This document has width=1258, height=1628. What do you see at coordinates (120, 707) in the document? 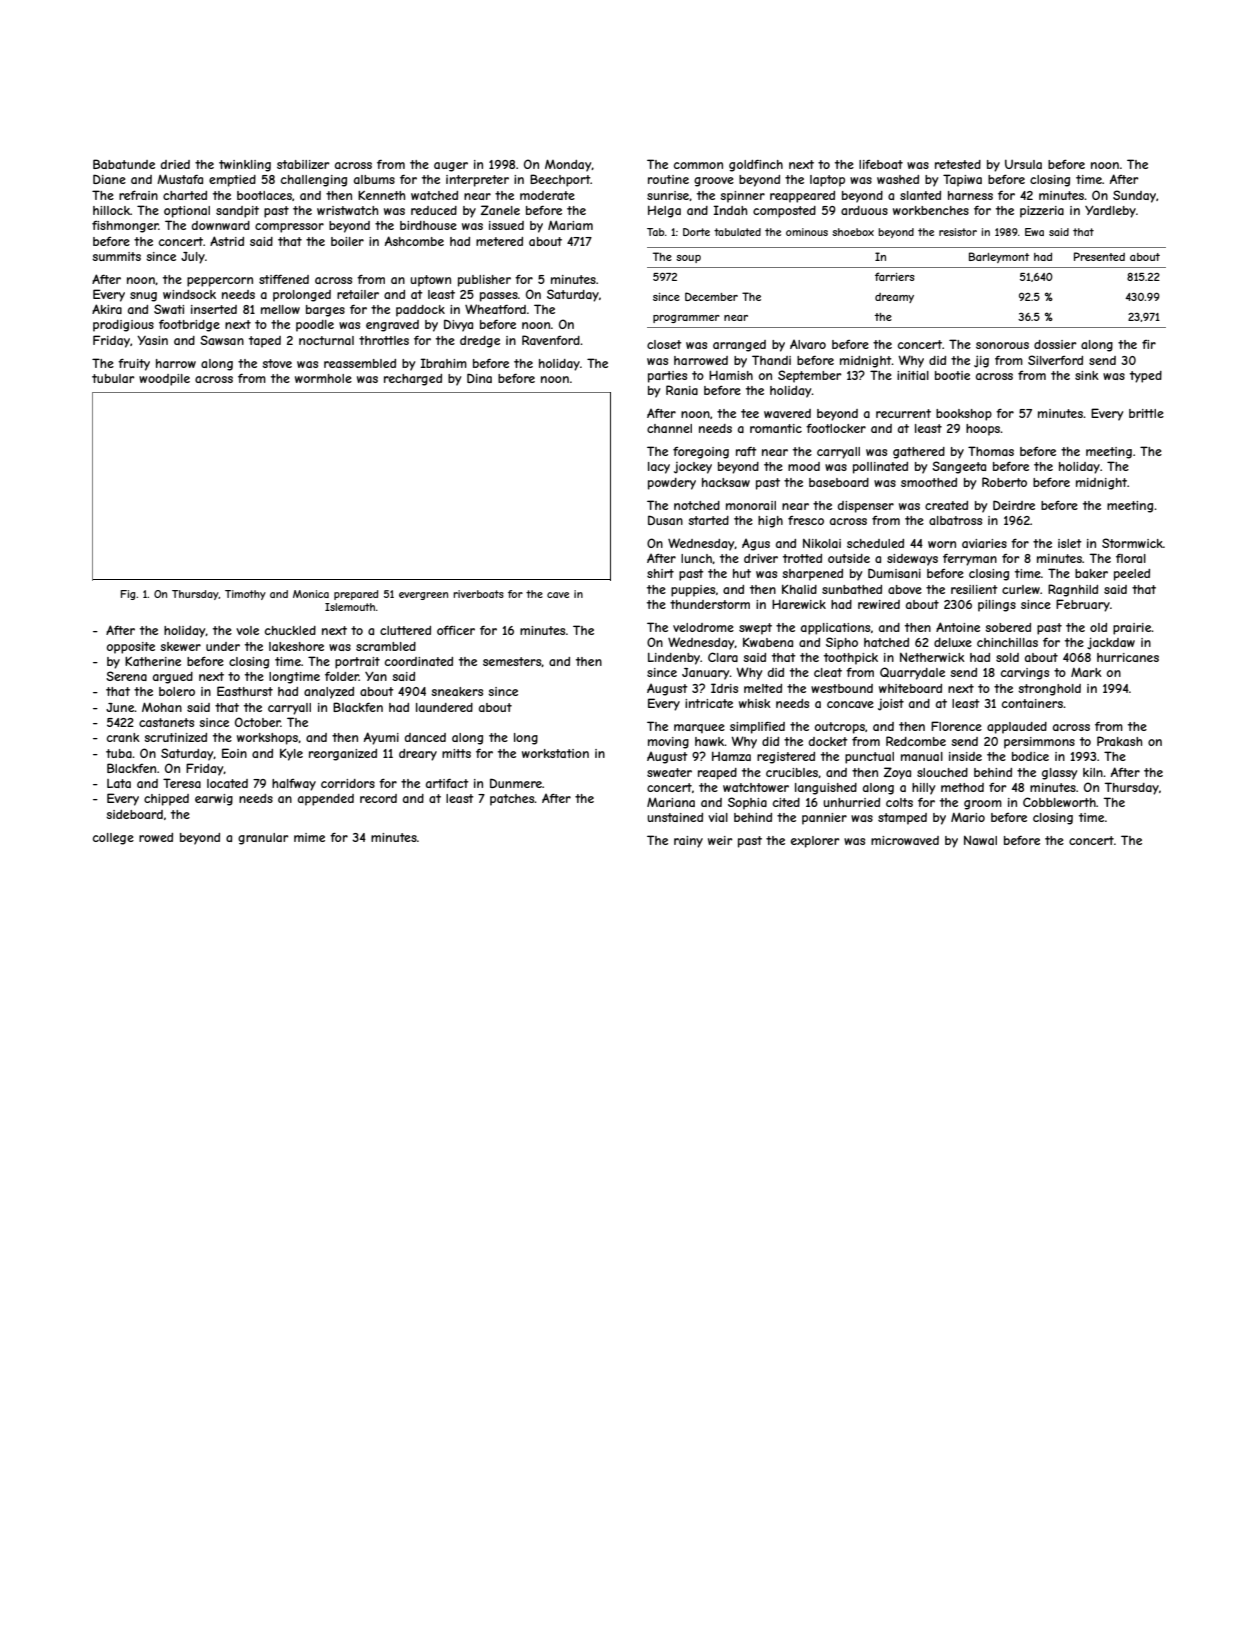
I see `June` at bounding box center [120, 707].
